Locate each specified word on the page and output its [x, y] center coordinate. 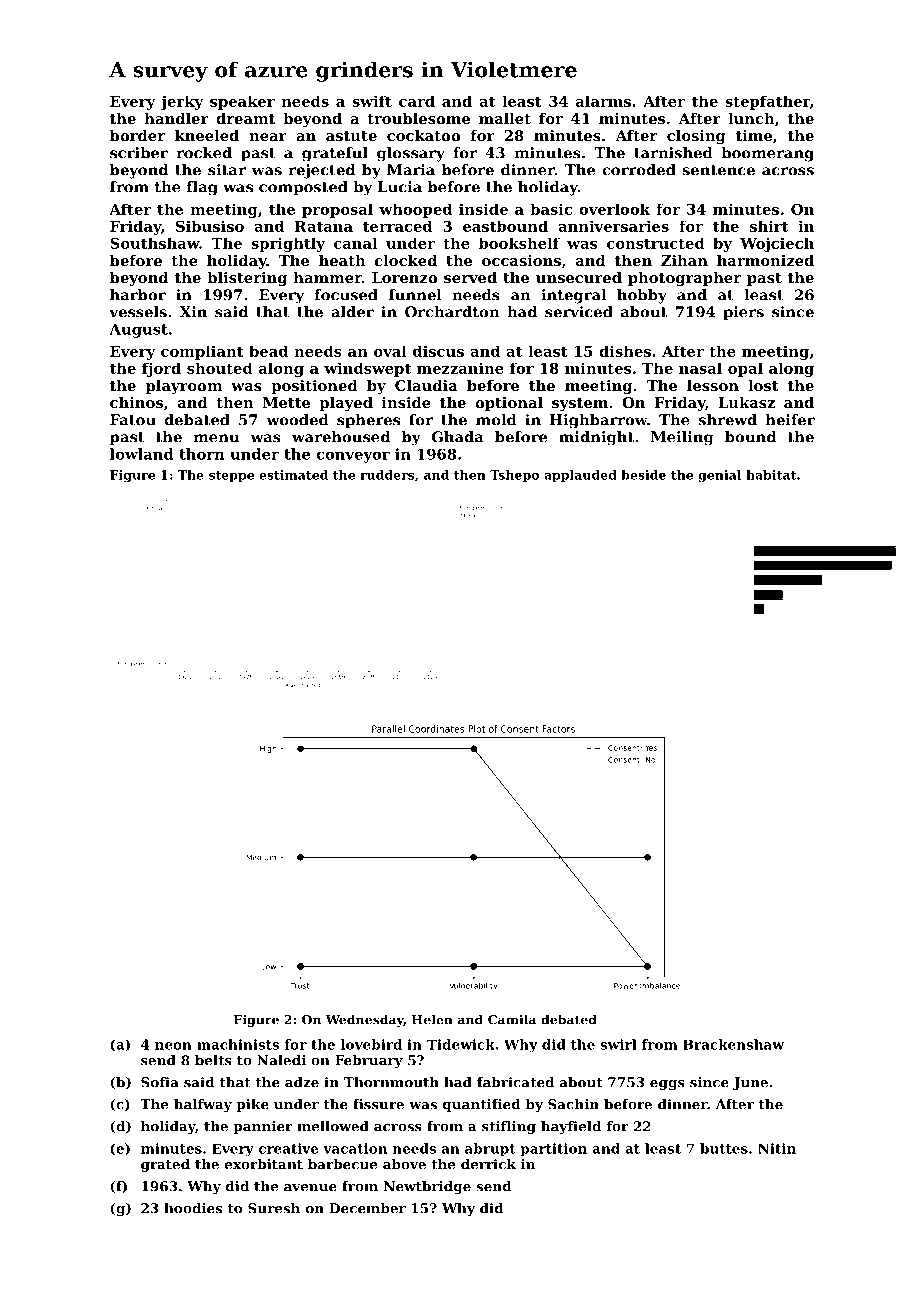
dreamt [245, 118]
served [470, 277]
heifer [790, 420]
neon [173, 1046]
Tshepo [514, 476]
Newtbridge [427, 1187]
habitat [771, 475]
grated [165, 1165]
